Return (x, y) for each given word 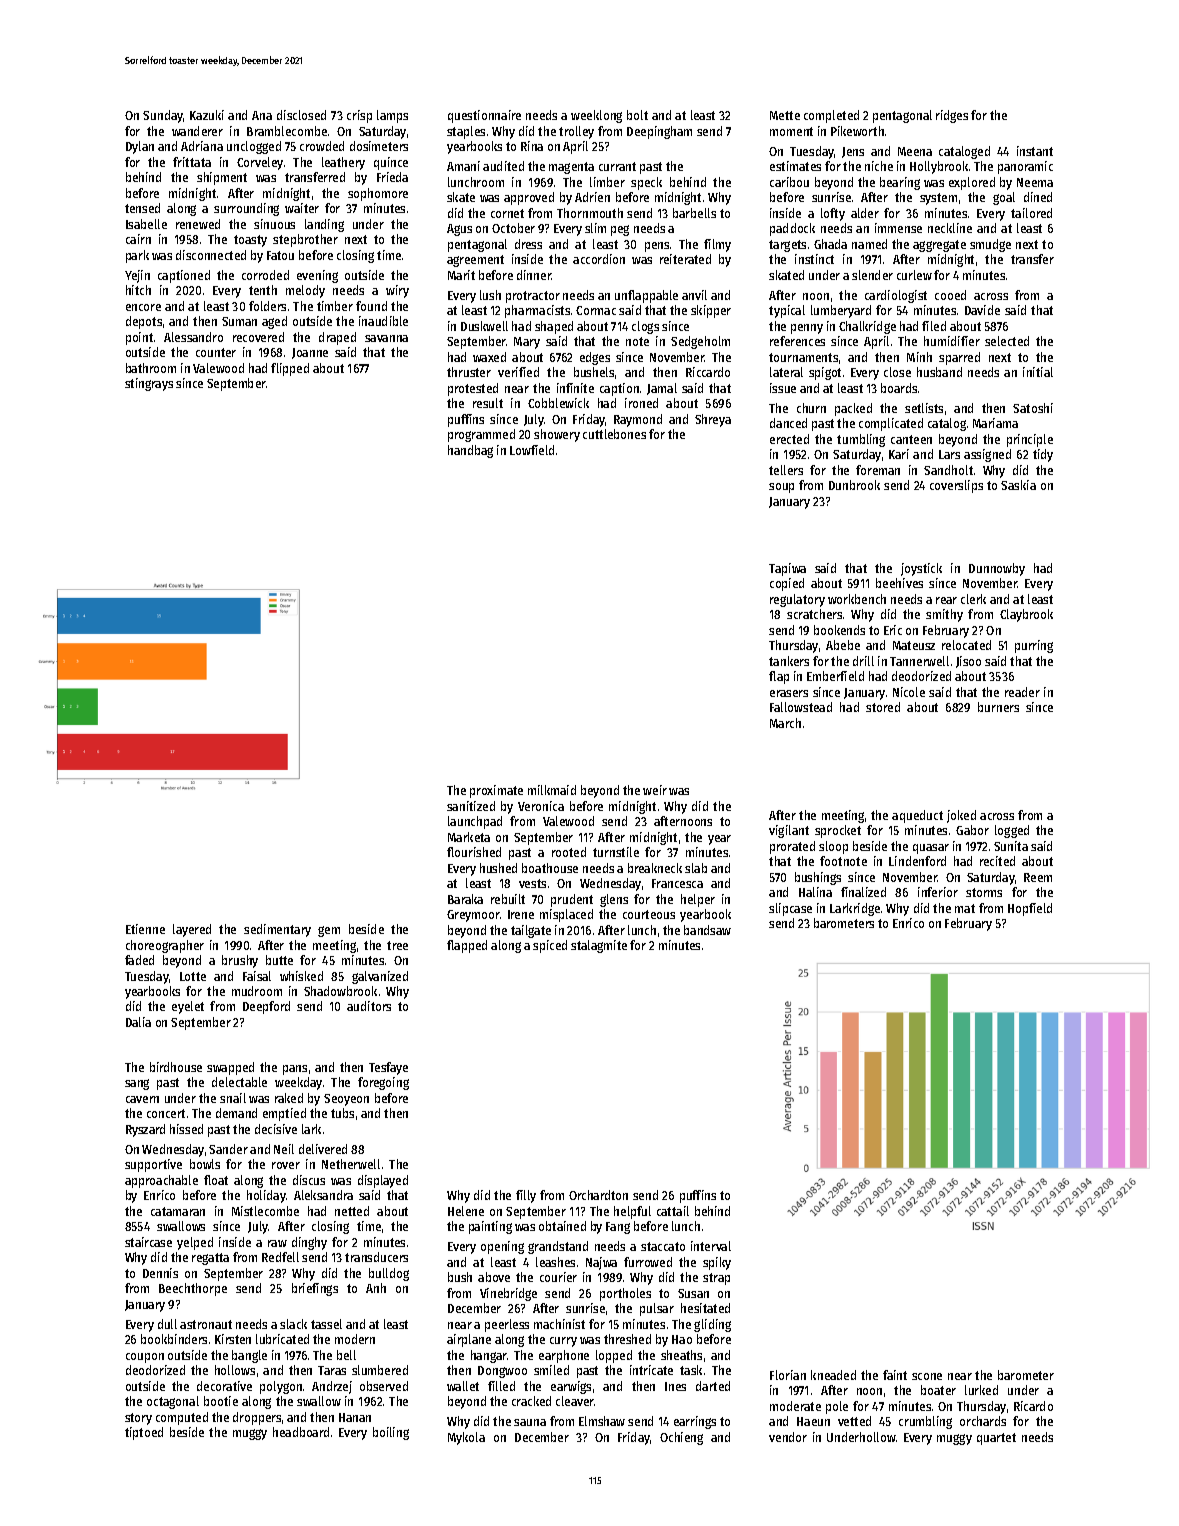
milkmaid (552, 790)
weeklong (596, 116)
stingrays (149, 384)
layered (192, 930)
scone (927, 1376)
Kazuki (207, 115)
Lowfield (532, 450)
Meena (915, 151)
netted (352, 1211)
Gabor (972, 830)
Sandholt (948, 470)
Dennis (160, 1273)
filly (526, 1196)
